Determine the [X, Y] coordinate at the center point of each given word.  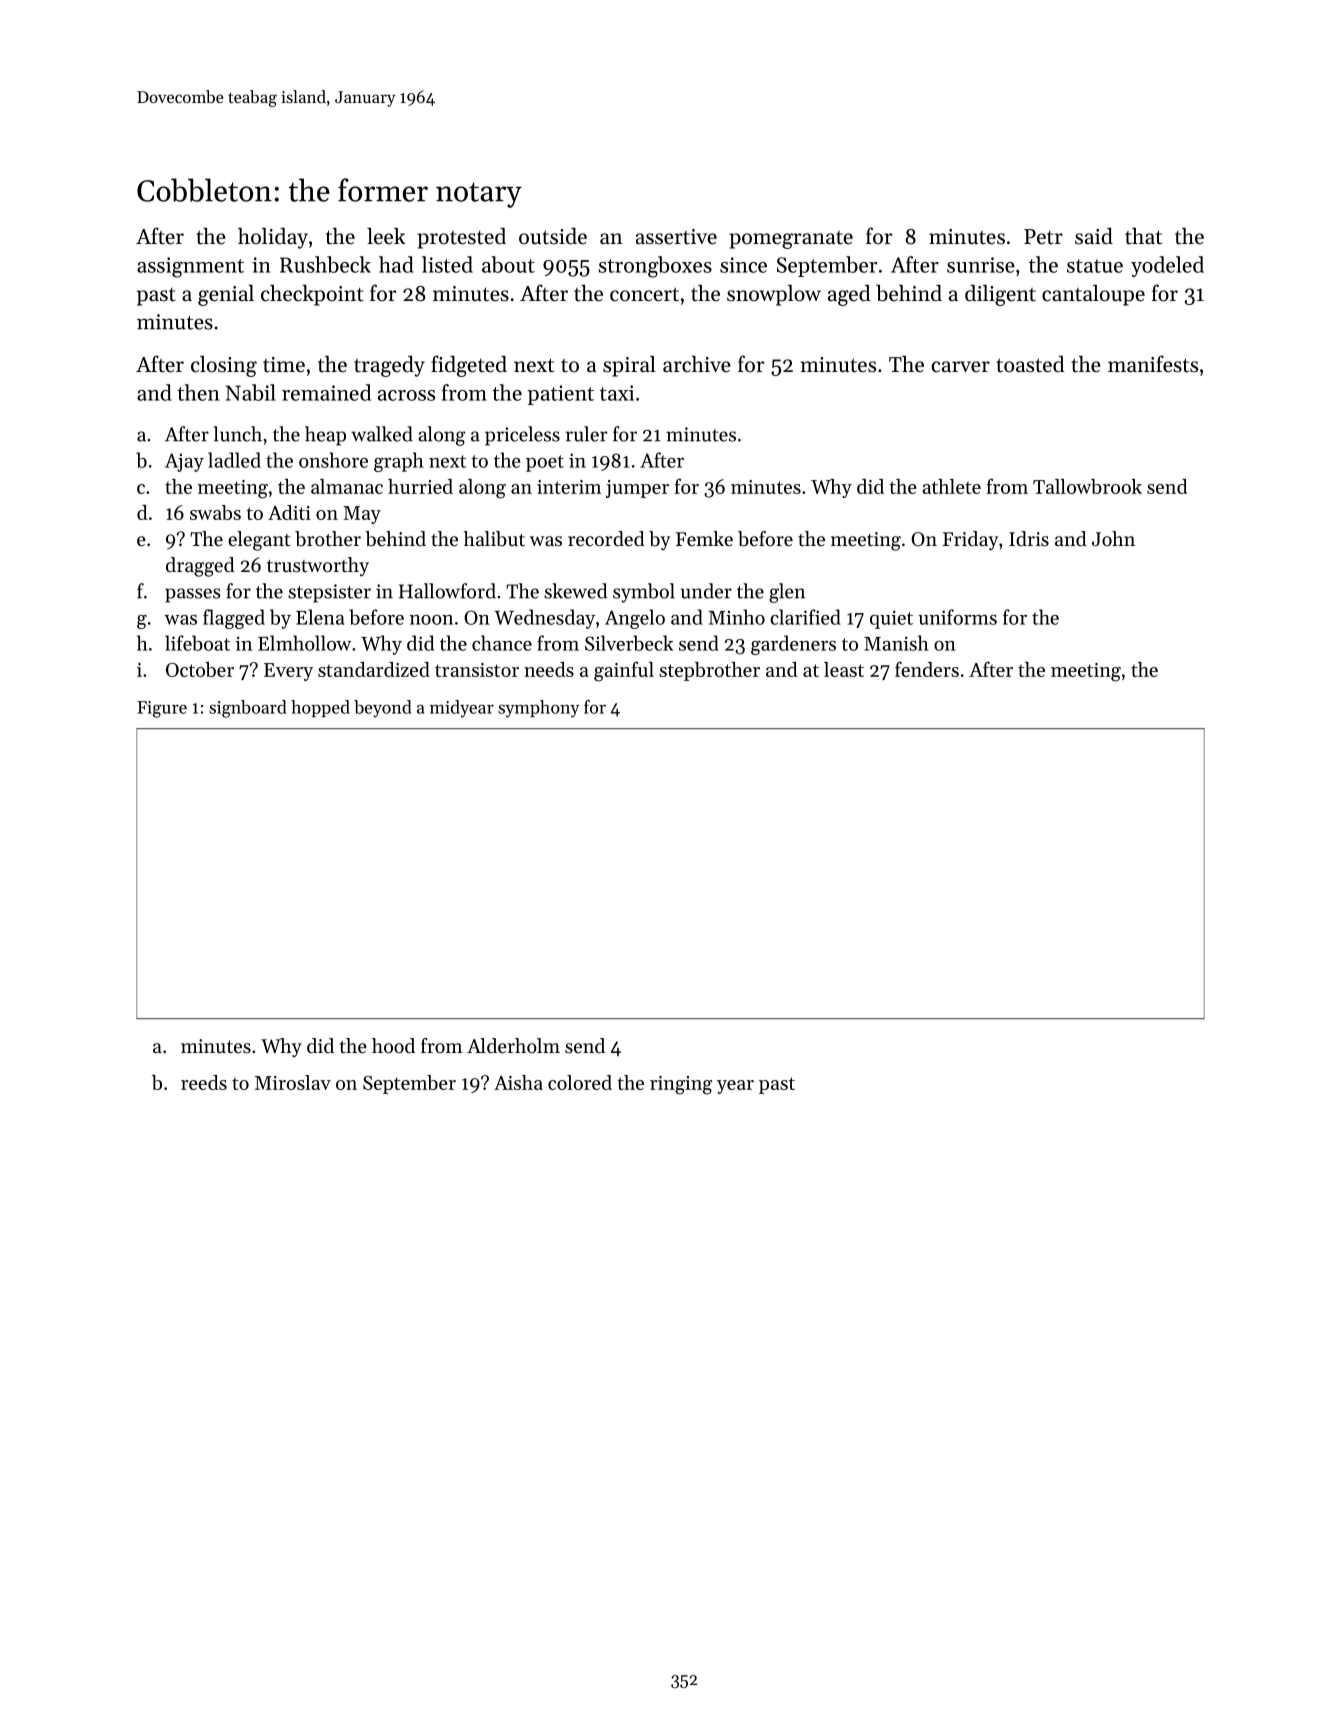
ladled [234, 460]
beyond [383, 709]
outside [553, 236]
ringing [681, 1085]
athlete [951, 486]
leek [386, 236]
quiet [891, 619]
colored [580, 1082]
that [1143, 236]
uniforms [957, 617]
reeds [204, 1082]
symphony [539, 709]
